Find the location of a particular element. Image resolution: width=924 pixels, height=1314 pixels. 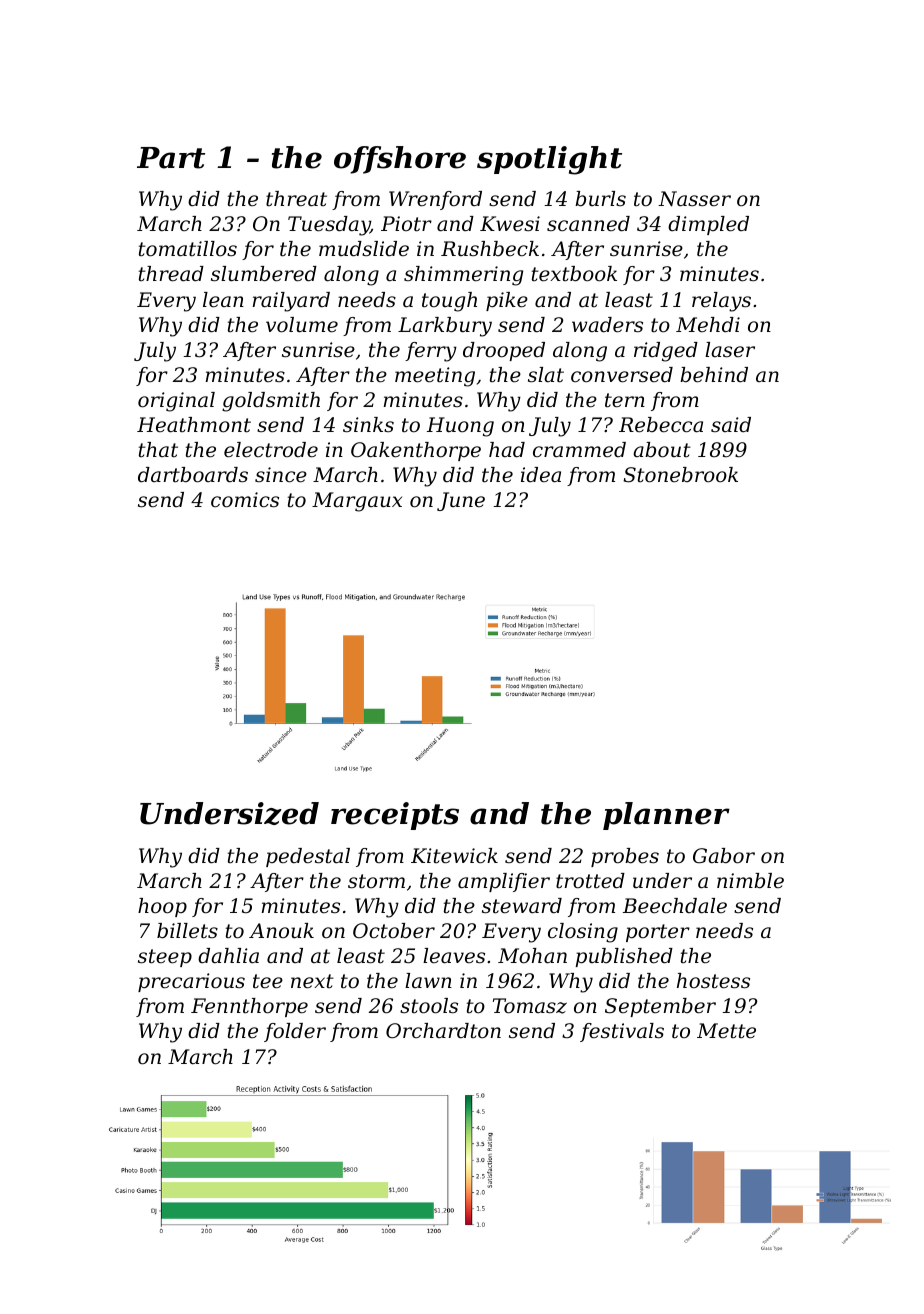

tomatillos is located at coordinates (188, 249).
